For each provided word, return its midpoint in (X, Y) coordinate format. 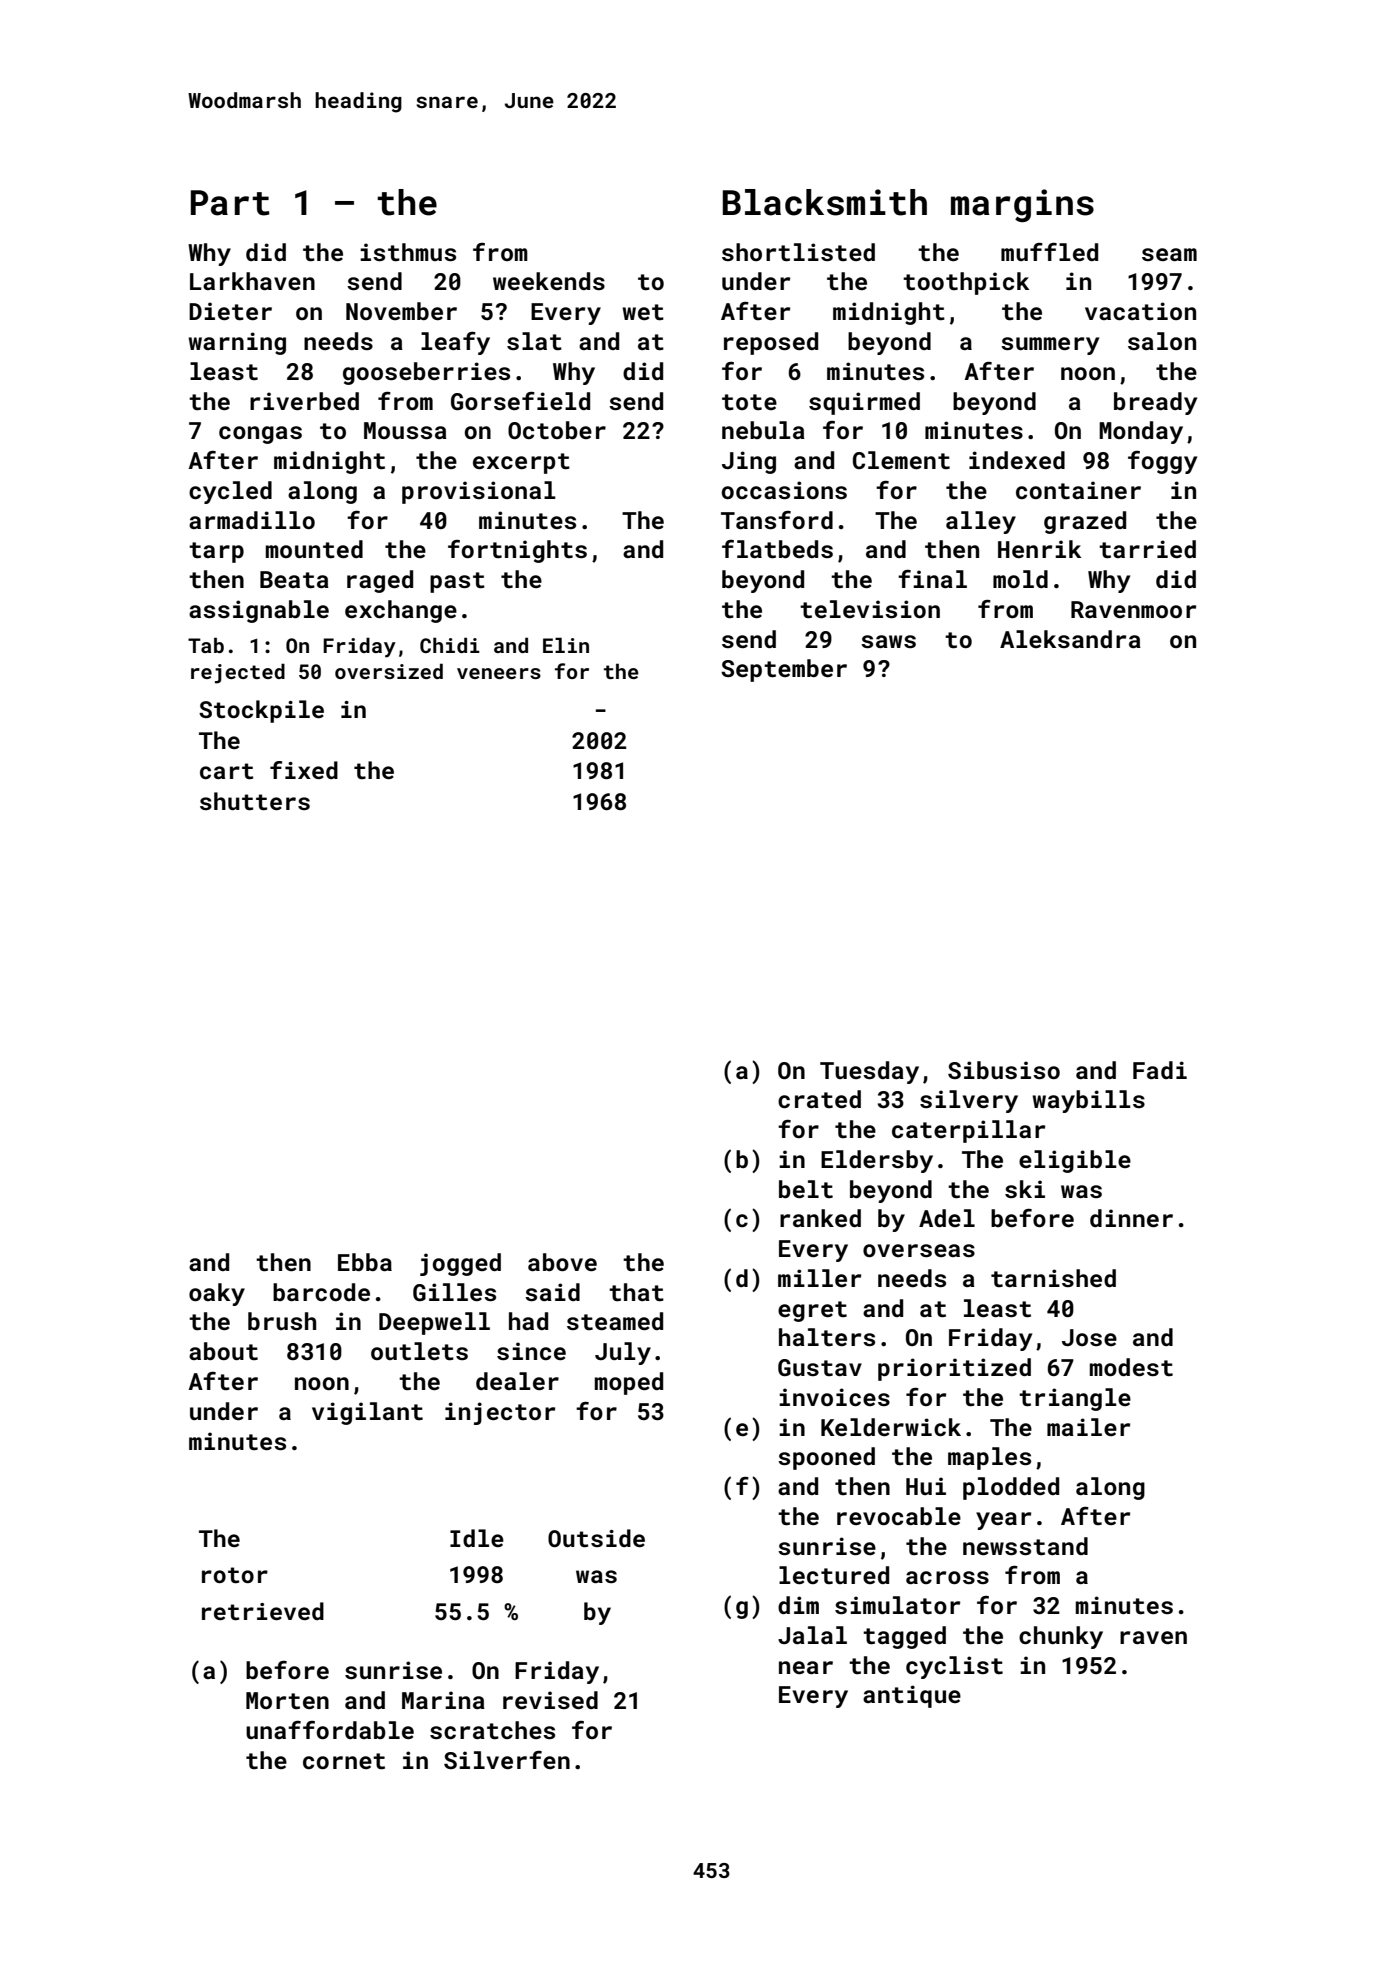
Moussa (405, 430)
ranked (820, 1218)
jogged (460, 1264)
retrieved (263, 1611)
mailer (1088, 1427)
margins (1022, 205)
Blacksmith (825, 202)
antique (912, 1696)
